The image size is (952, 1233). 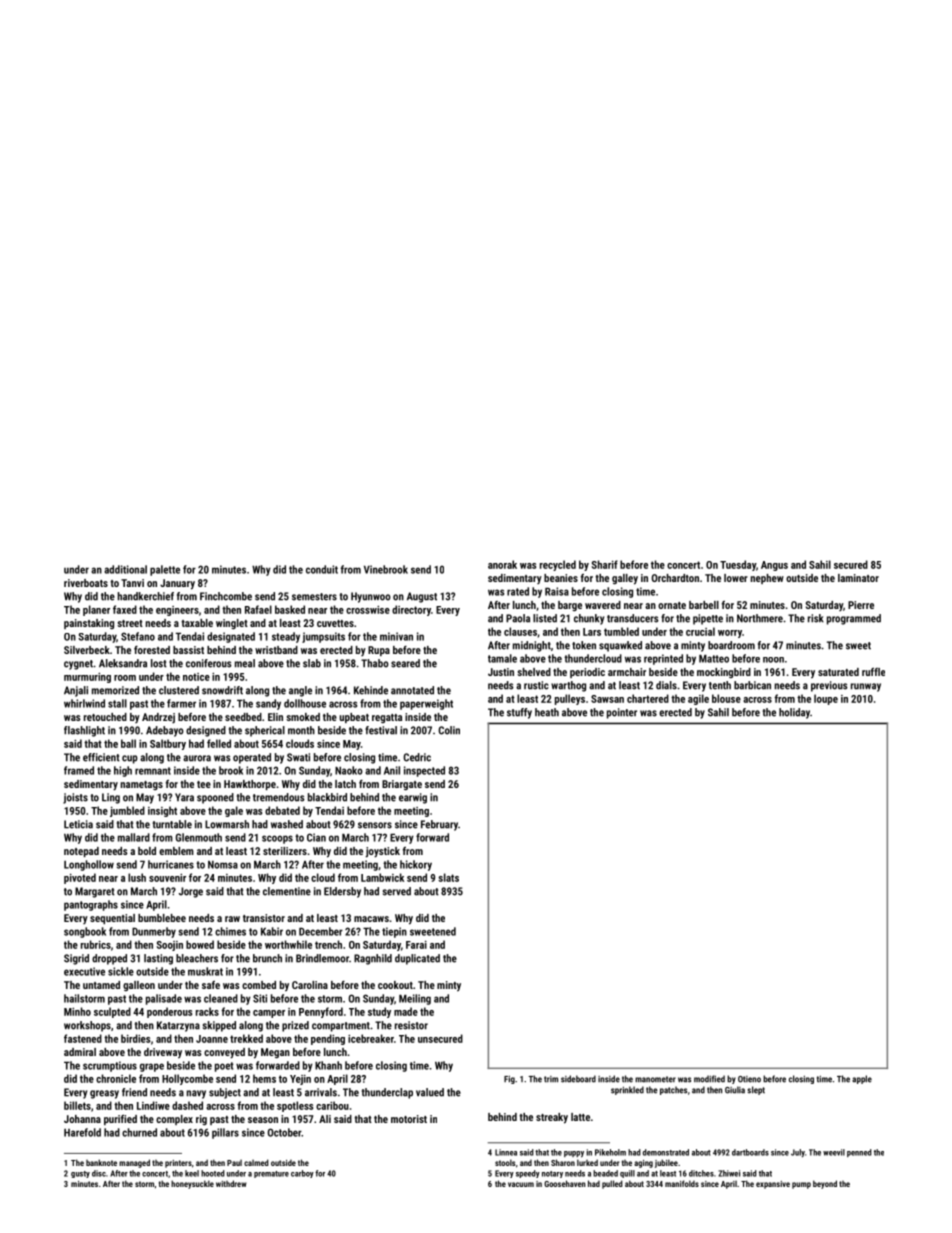 I want to click on flashlight, so click(x=84, y=731).
